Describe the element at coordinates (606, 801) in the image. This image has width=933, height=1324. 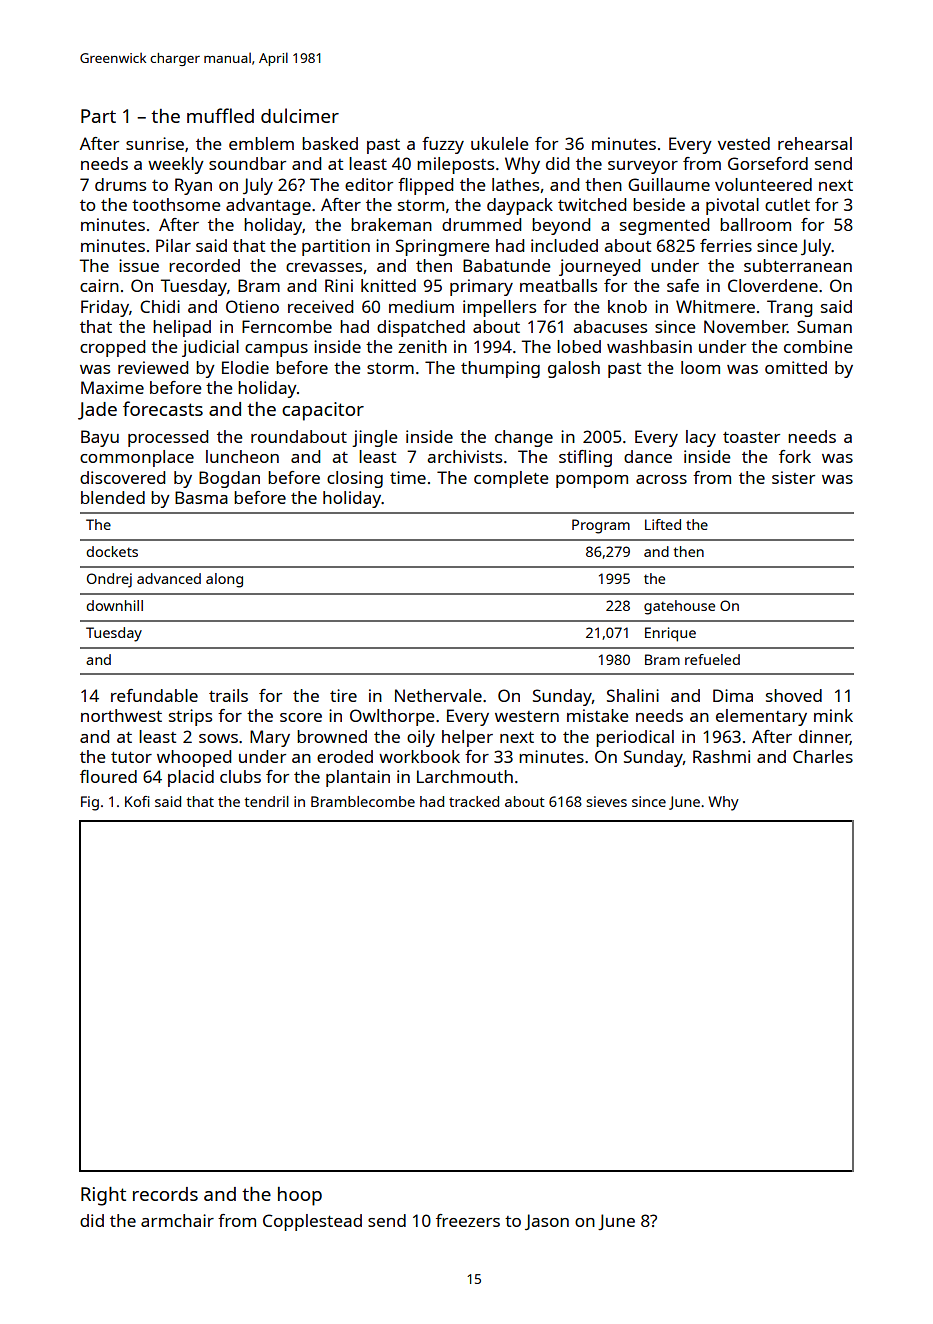
I see `sieves` at that location.
